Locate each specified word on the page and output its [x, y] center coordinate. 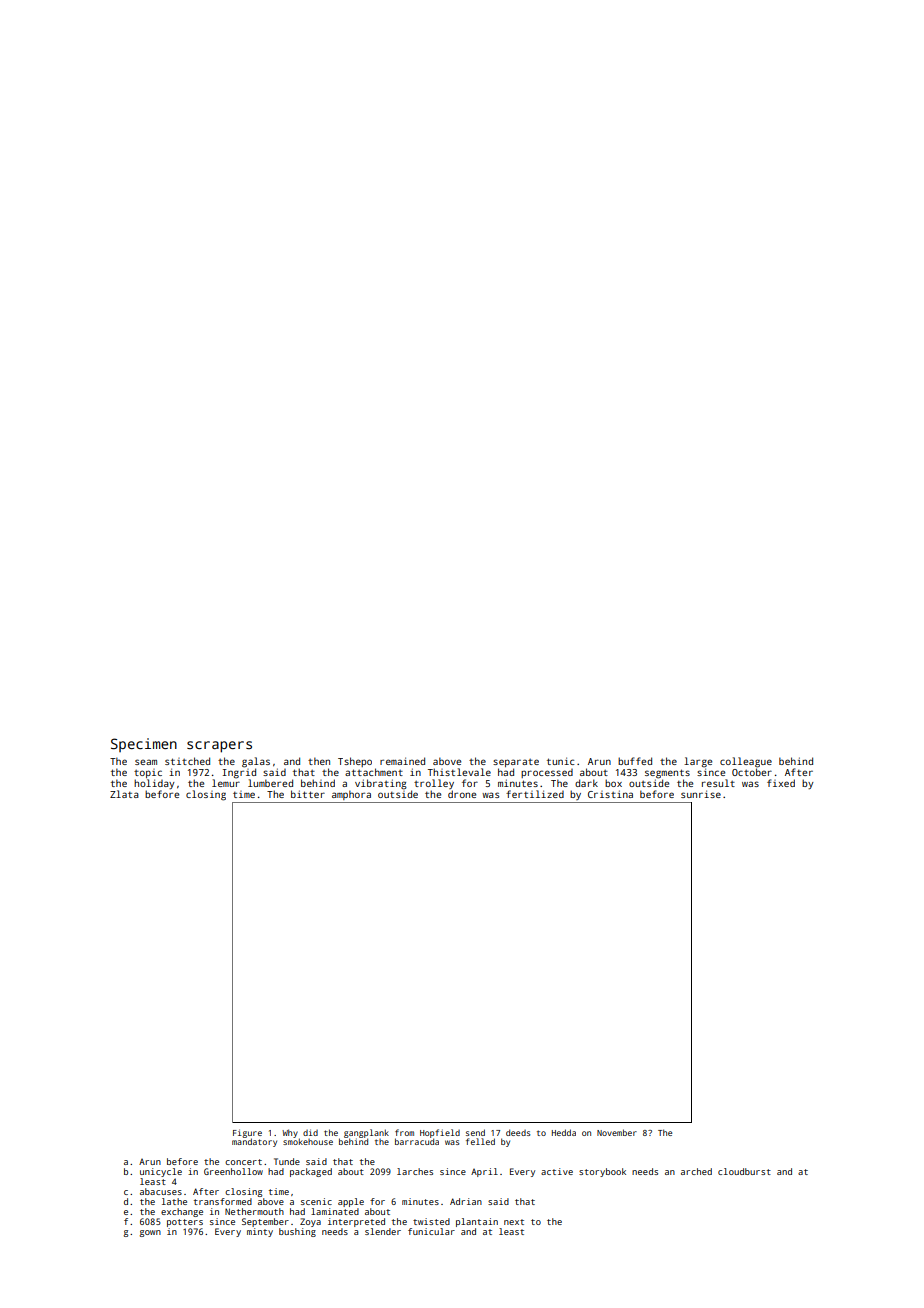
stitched [187, 761]
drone [462, 794]
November [617, 1132]
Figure [247, 1133]
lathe [174, 1201]
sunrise [701, 794]
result [718, 783]
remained [402, 761]
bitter [308, 794]
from [404, 1132]
